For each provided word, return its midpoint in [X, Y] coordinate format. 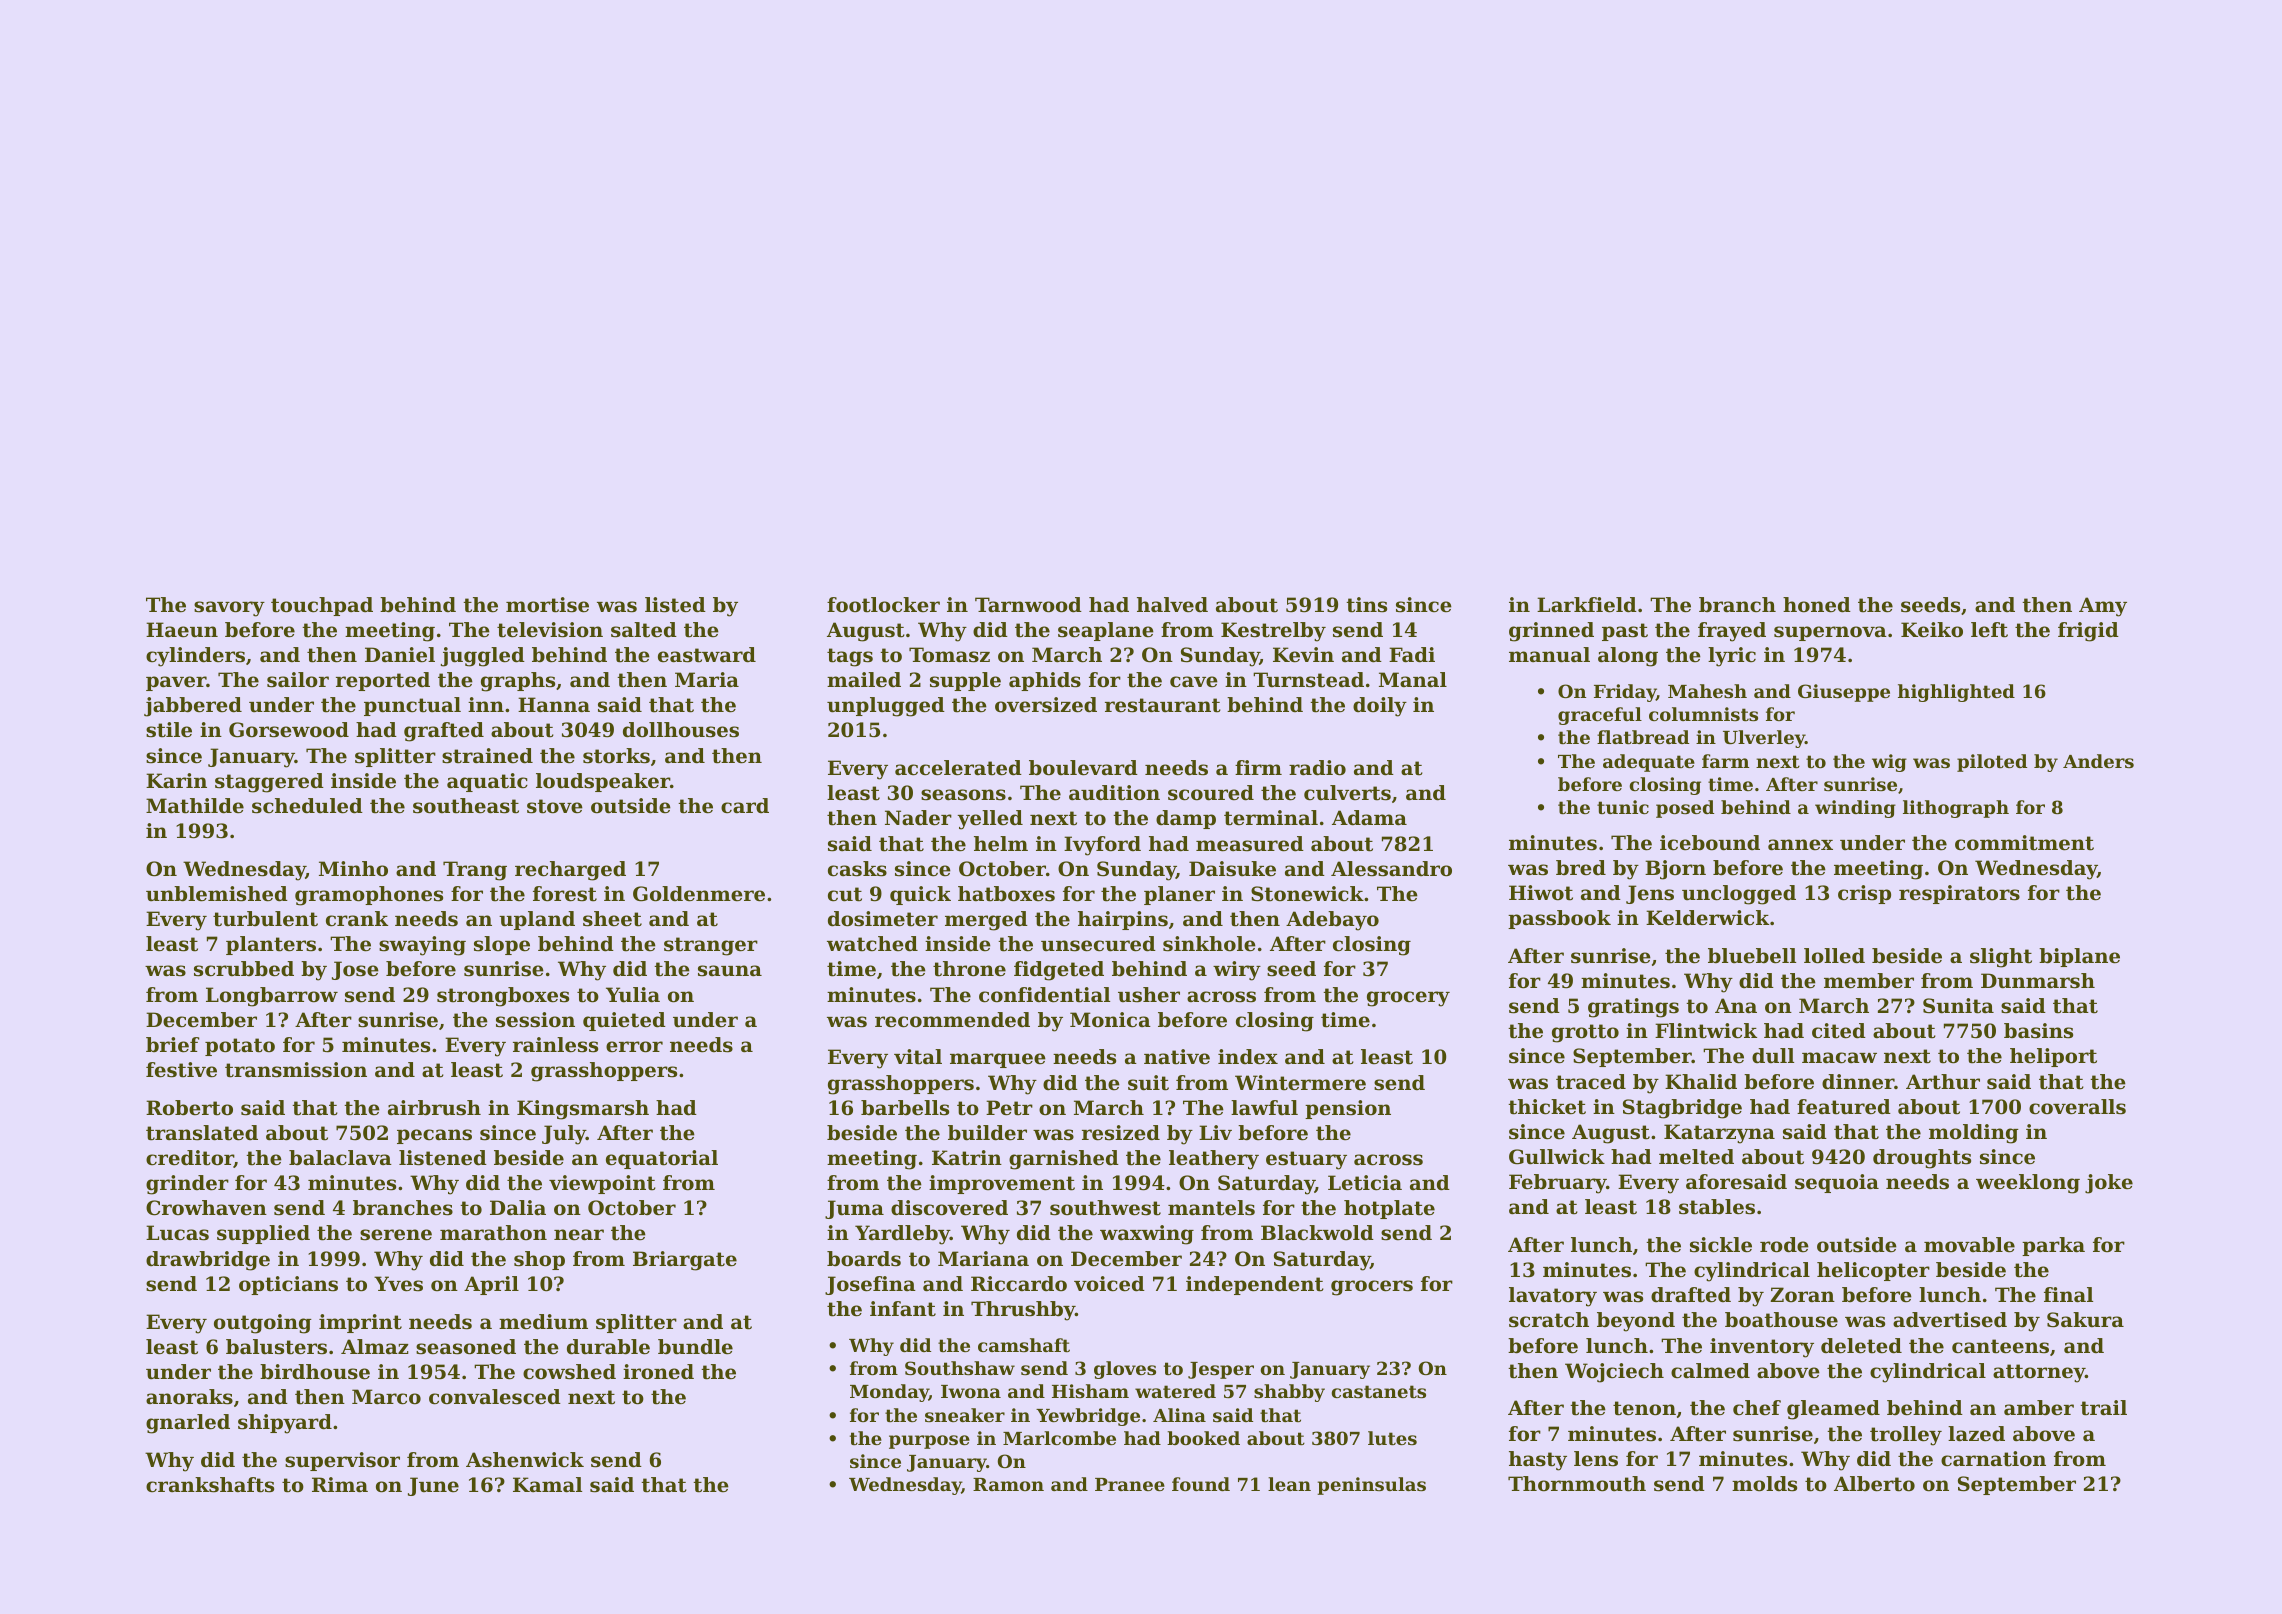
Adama [1369, 818]
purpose [929, 1442]
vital [918, 1057]
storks [616, 756]
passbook [1559, 919]
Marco [386, 1397]
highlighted [1956, 693]
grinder [187, 1185]
